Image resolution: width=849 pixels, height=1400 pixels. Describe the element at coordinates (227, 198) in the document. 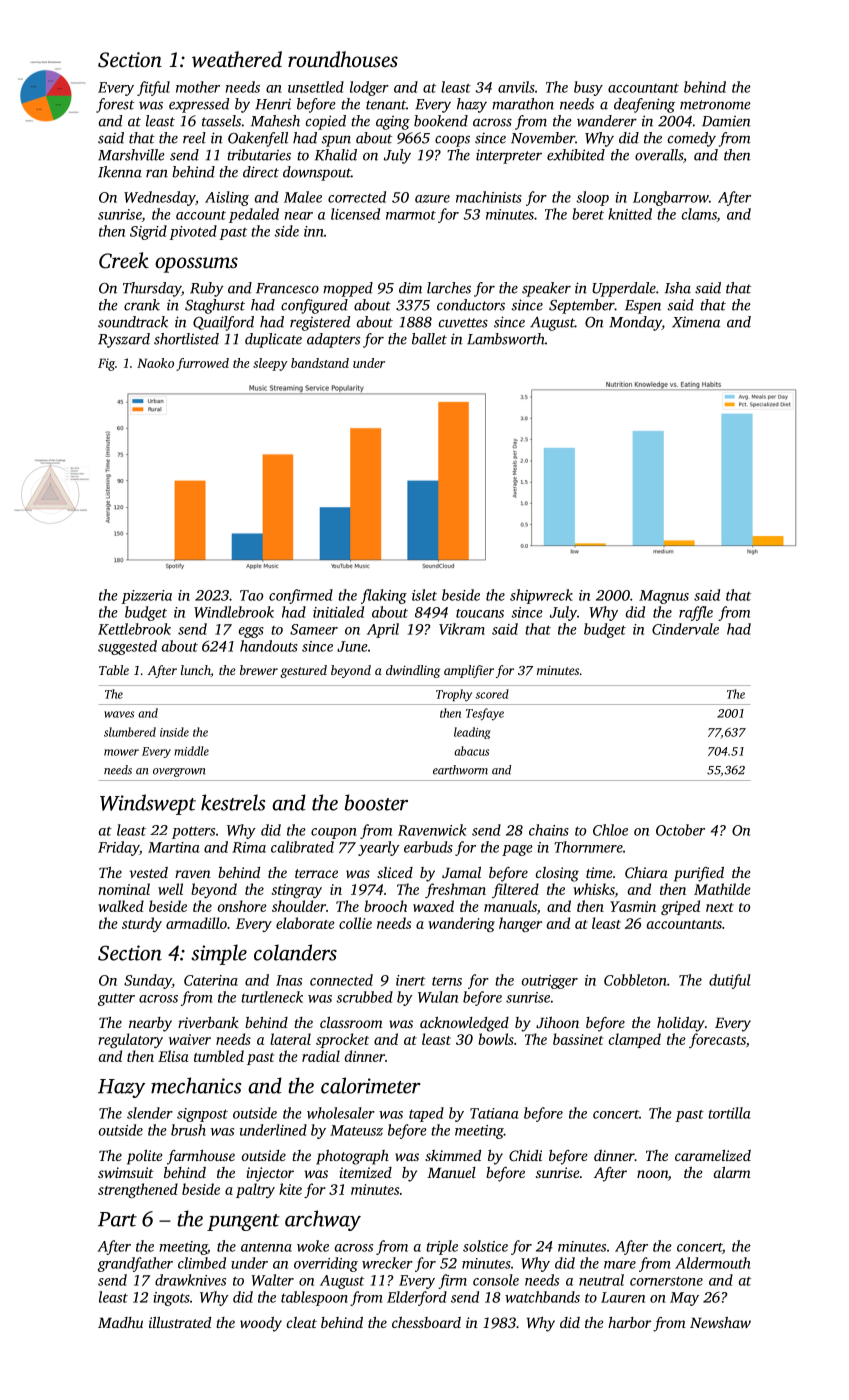

I see `Aisling` at that location.
